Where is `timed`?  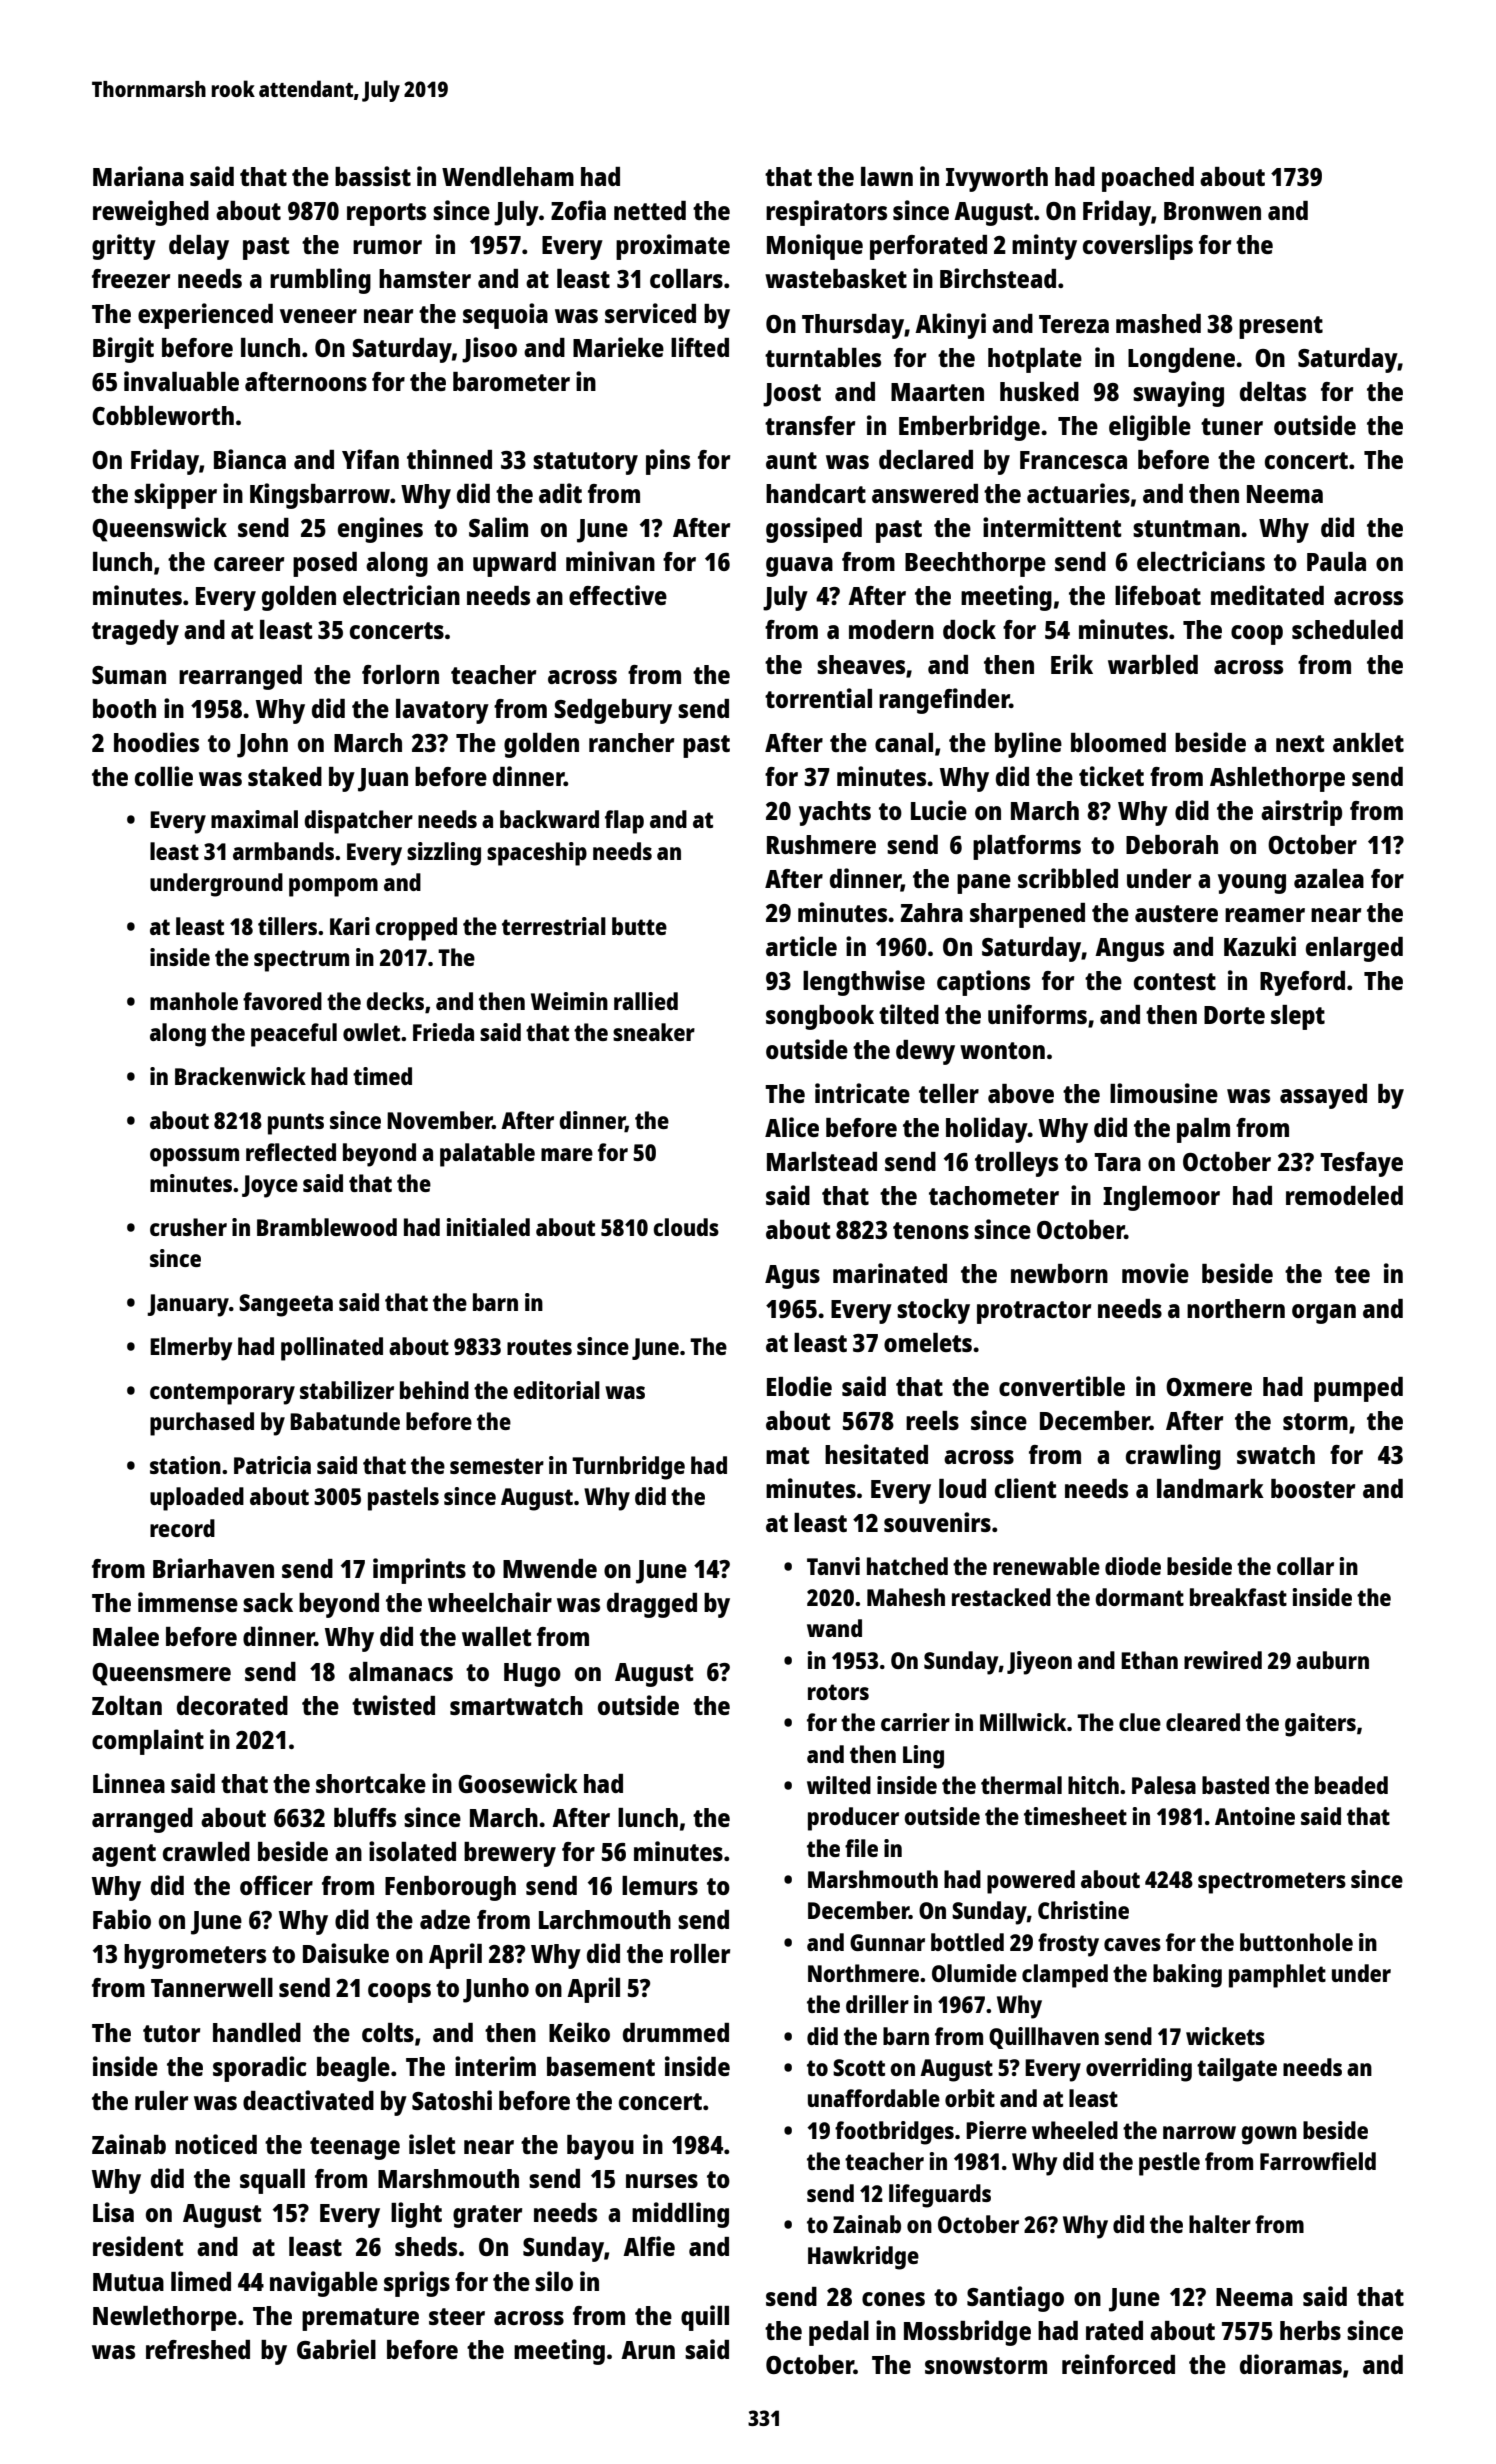 timed is located at coordinates (382, 1076).
